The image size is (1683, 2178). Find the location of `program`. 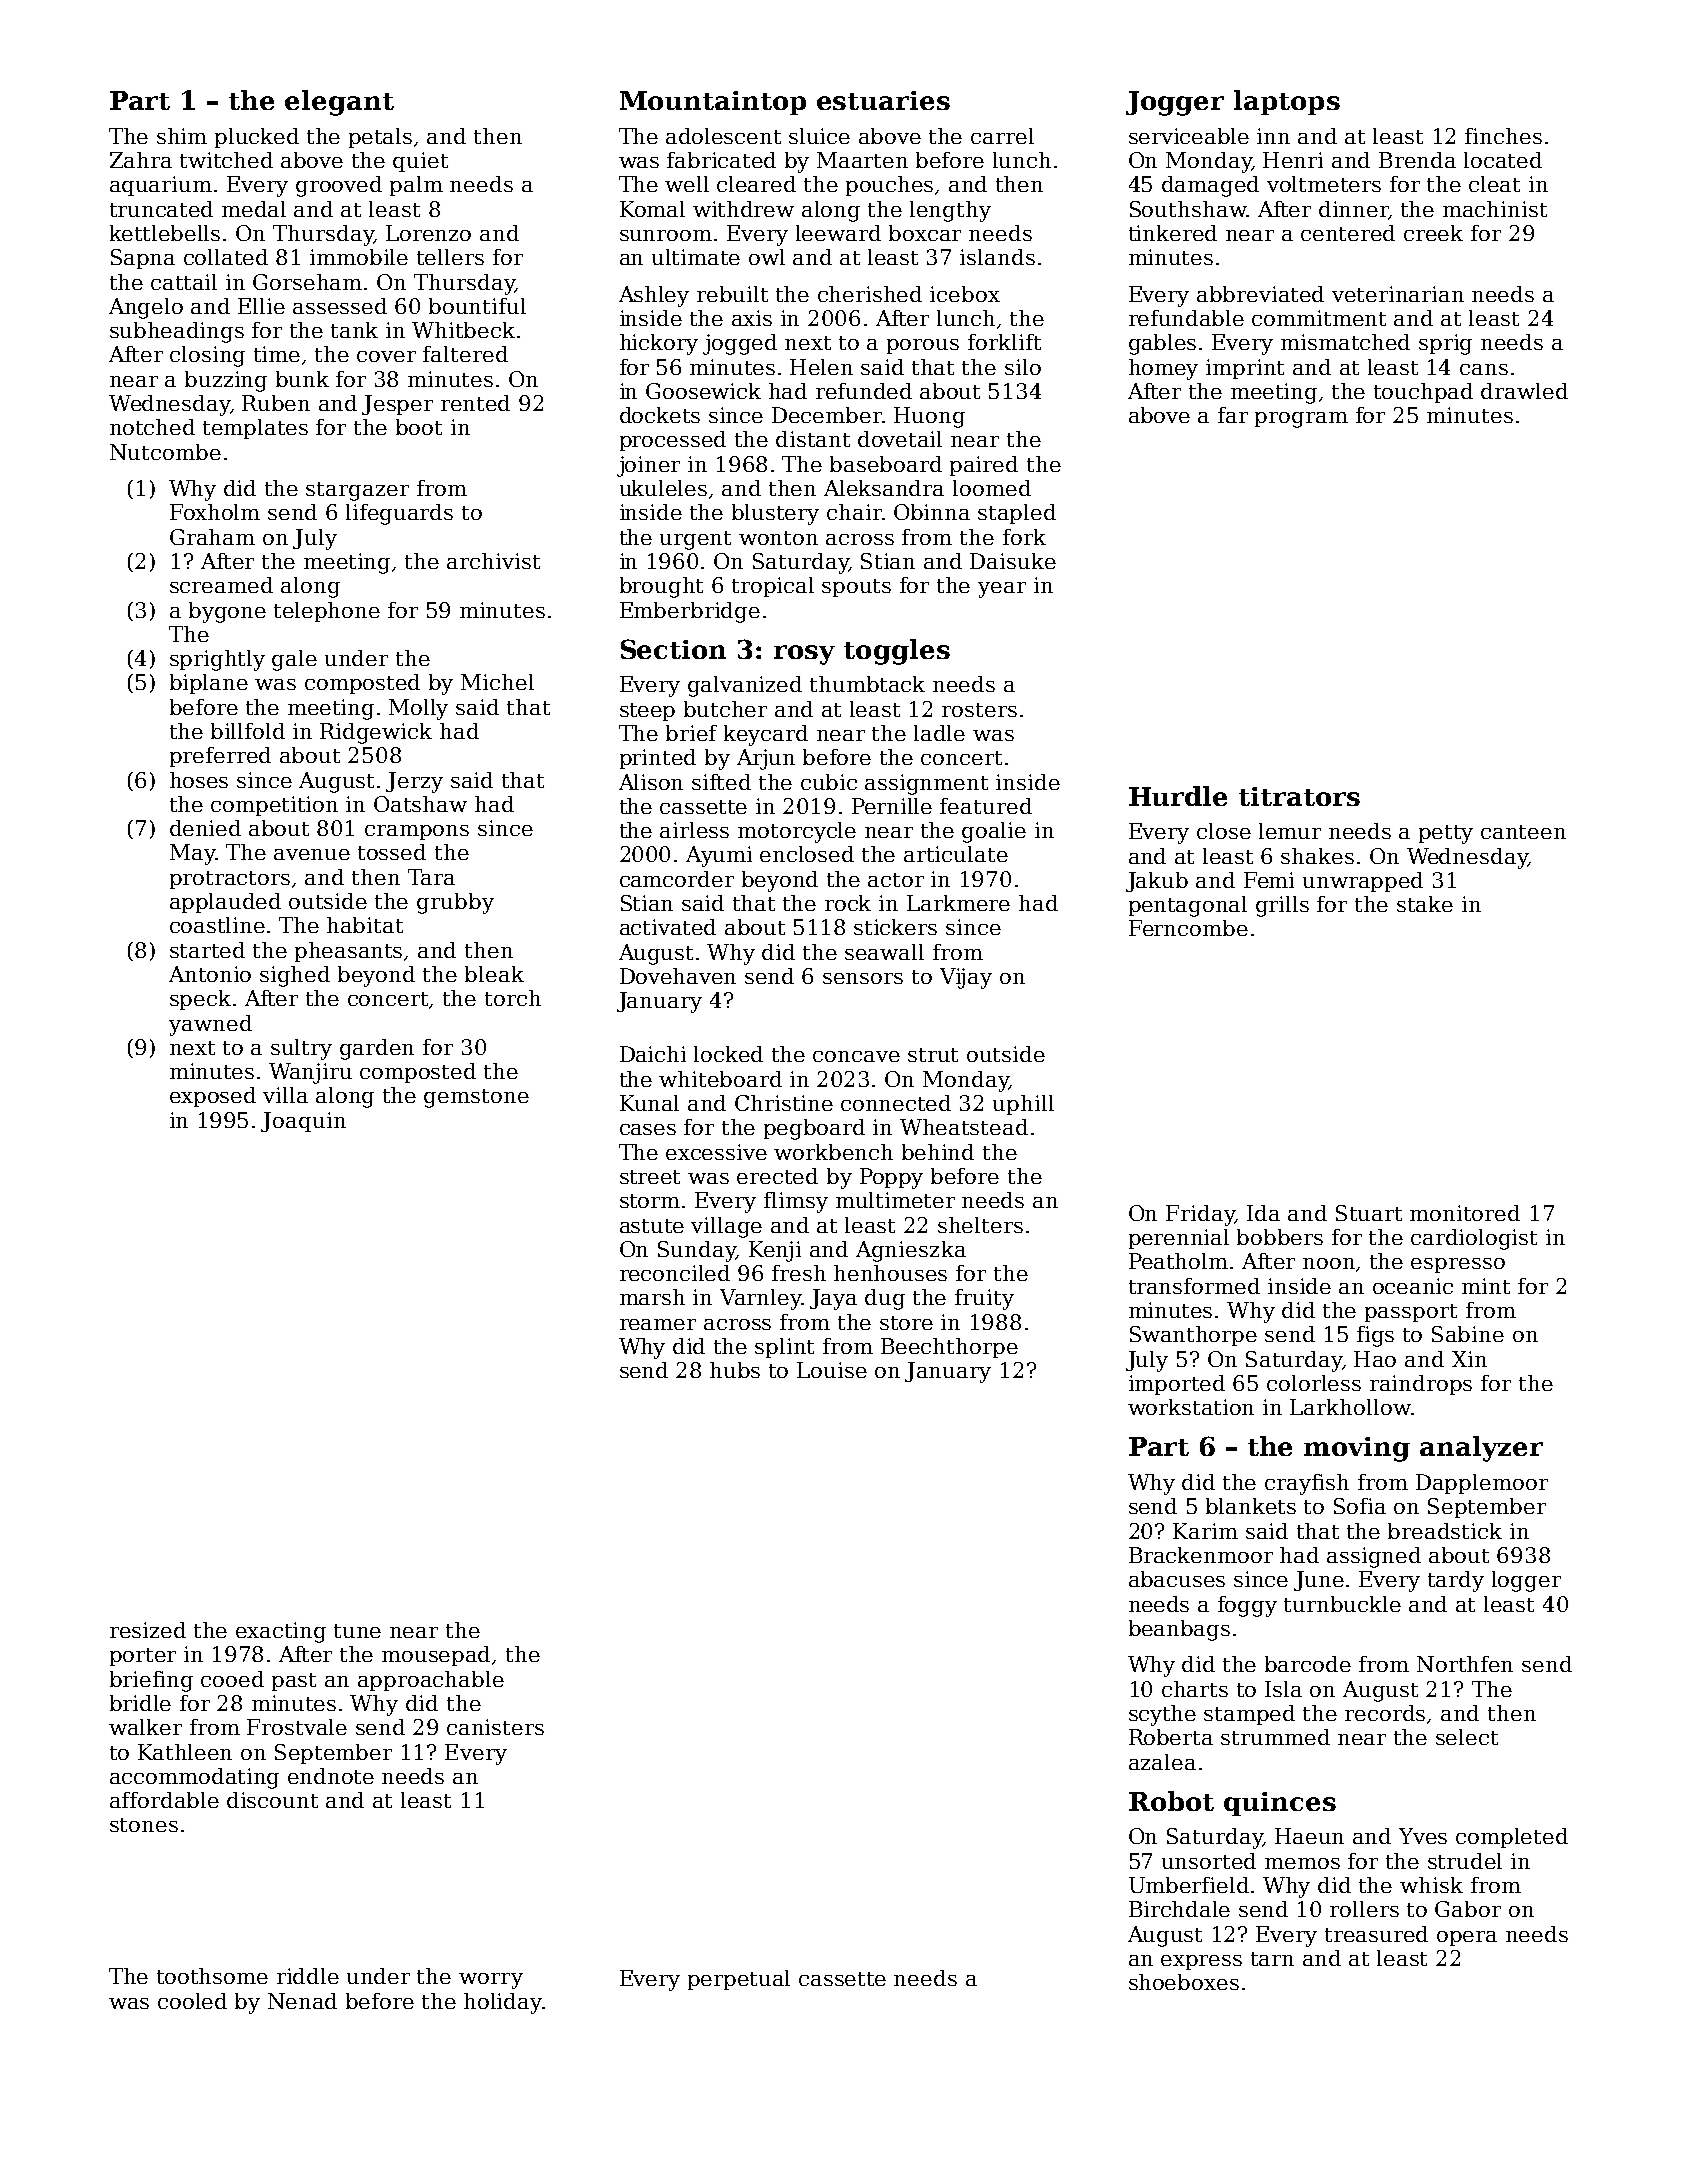

program is located at coordinates (1301, 420).
